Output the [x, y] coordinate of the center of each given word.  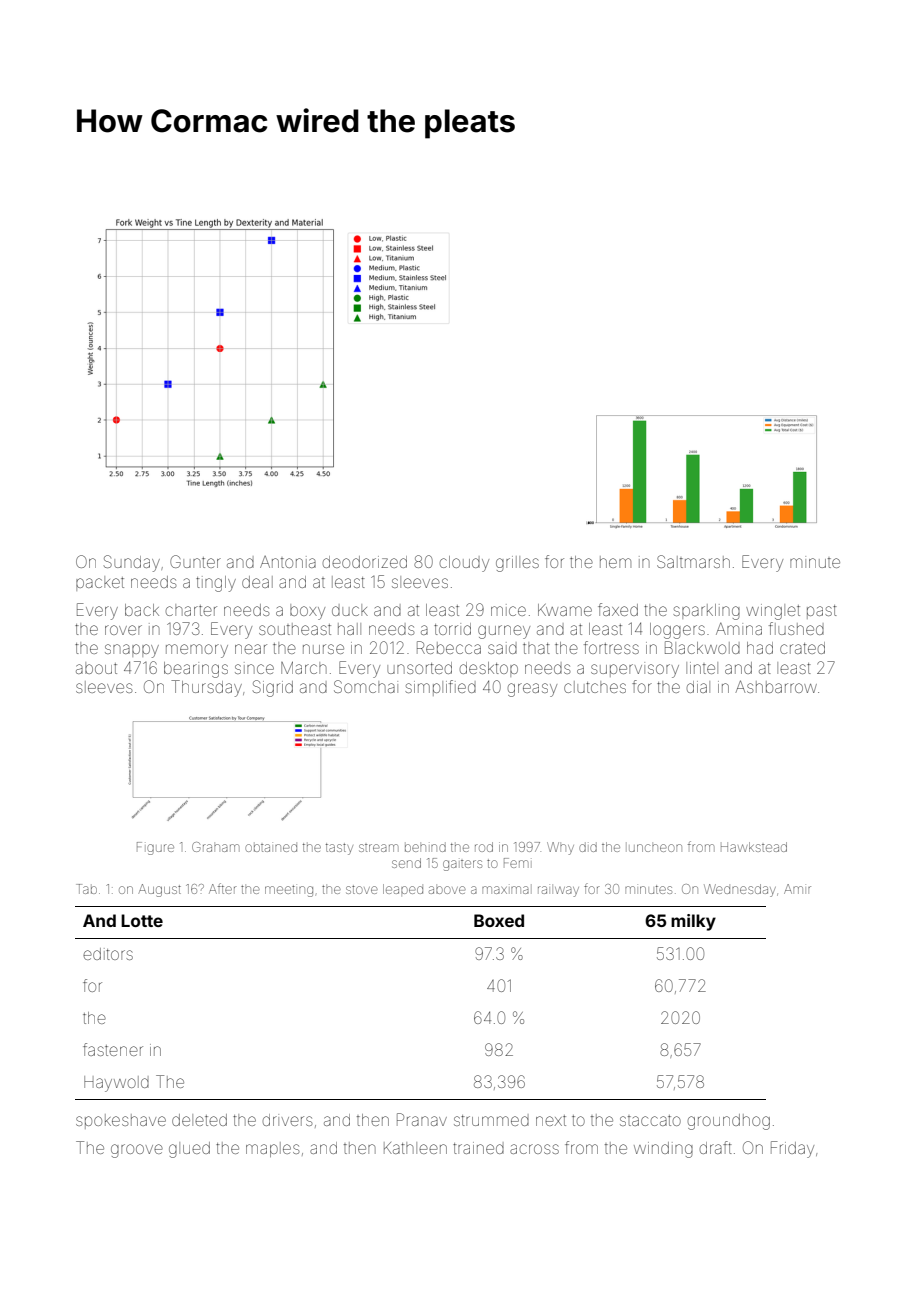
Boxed [499, 920]
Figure [155, 848]
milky [693, 922]
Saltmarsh [693, 561]
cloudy [464, 564]
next [551, 1120]
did [588, 848]
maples [272, 1149]
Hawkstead [754, 847]
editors [108, 954]
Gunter [195, 561]
